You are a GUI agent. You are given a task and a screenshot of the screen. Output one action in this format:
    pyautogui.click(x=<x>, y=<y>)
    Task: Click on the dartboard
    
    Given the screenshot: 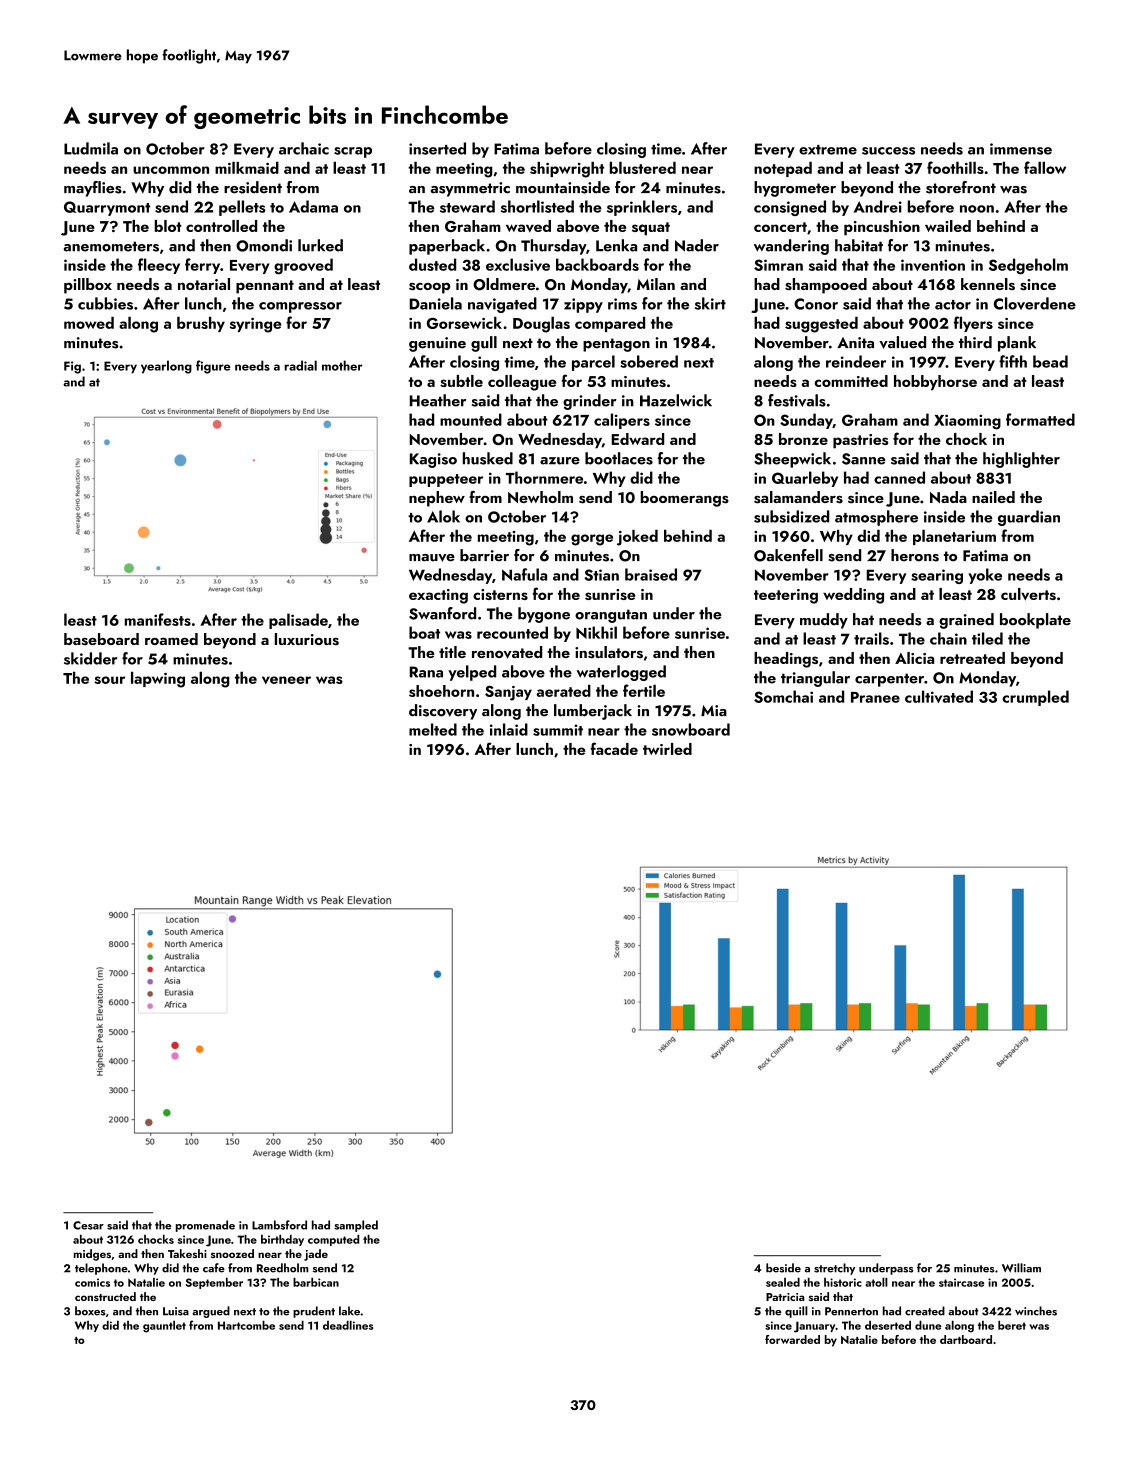 What is the action you would take?
    pyautogui.click(x=966, y=1339)
